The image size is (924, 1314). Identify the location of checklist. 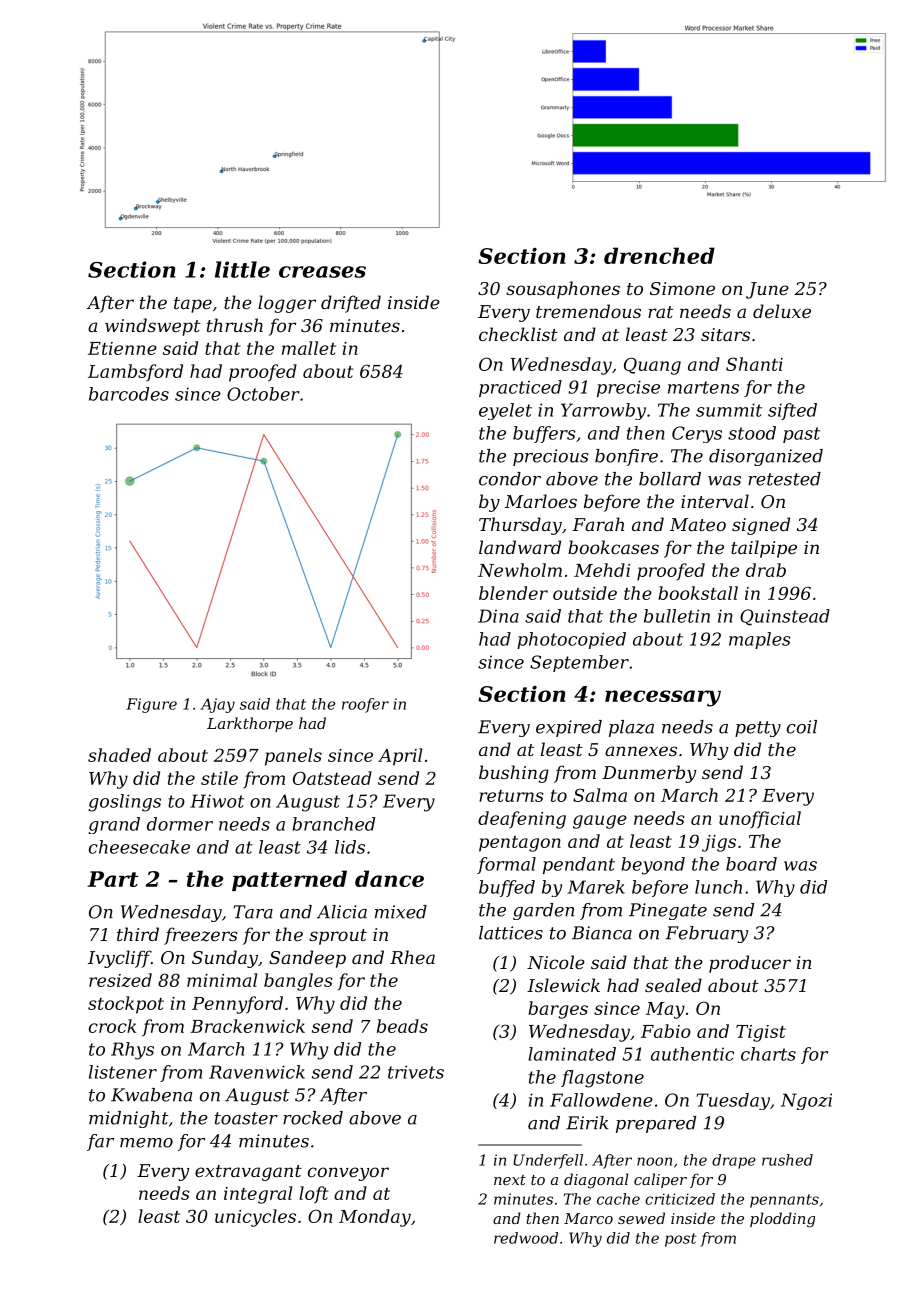
(518, 334).
